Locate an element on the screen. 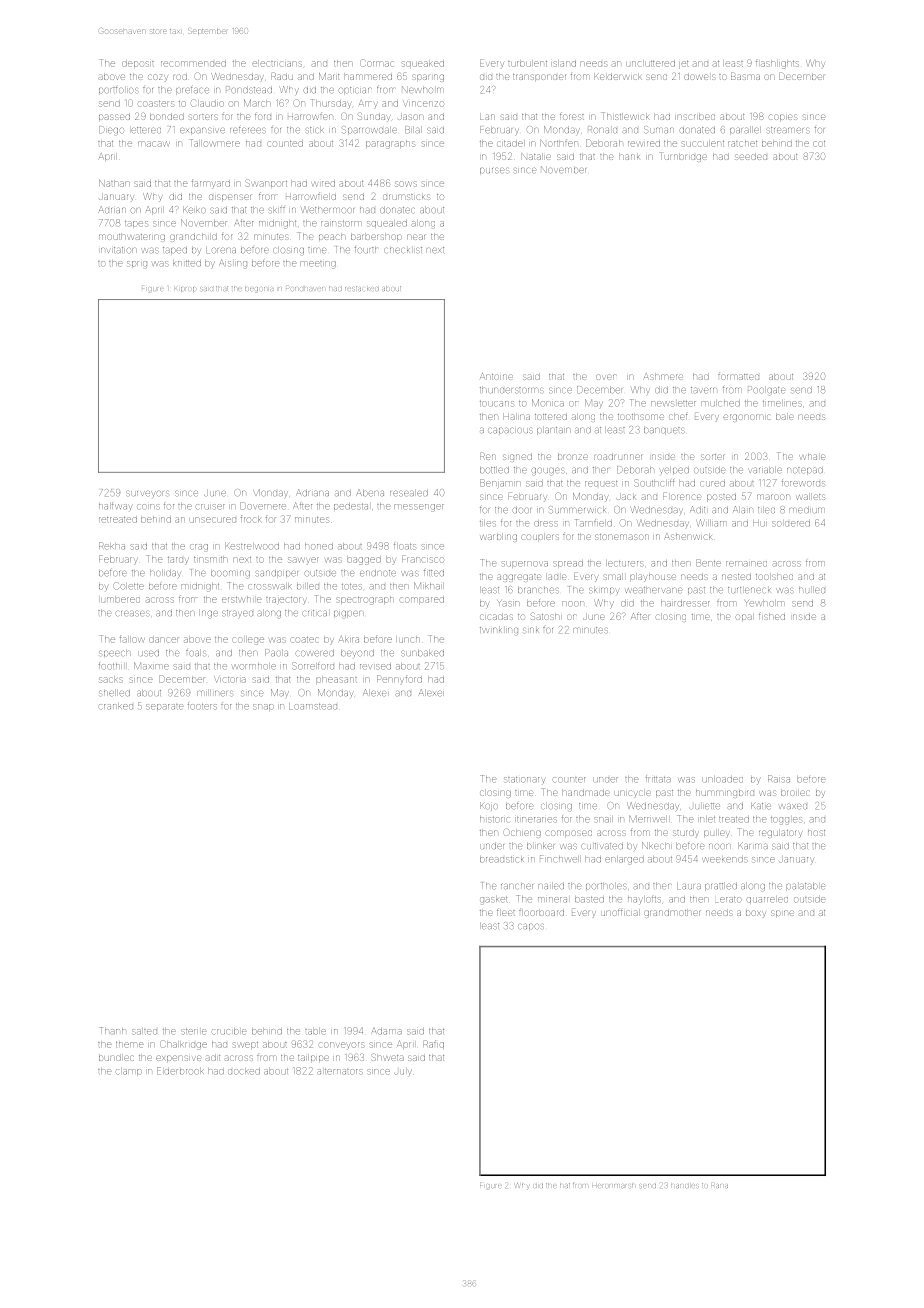  Swanport is located at coordinates (266, 183).
